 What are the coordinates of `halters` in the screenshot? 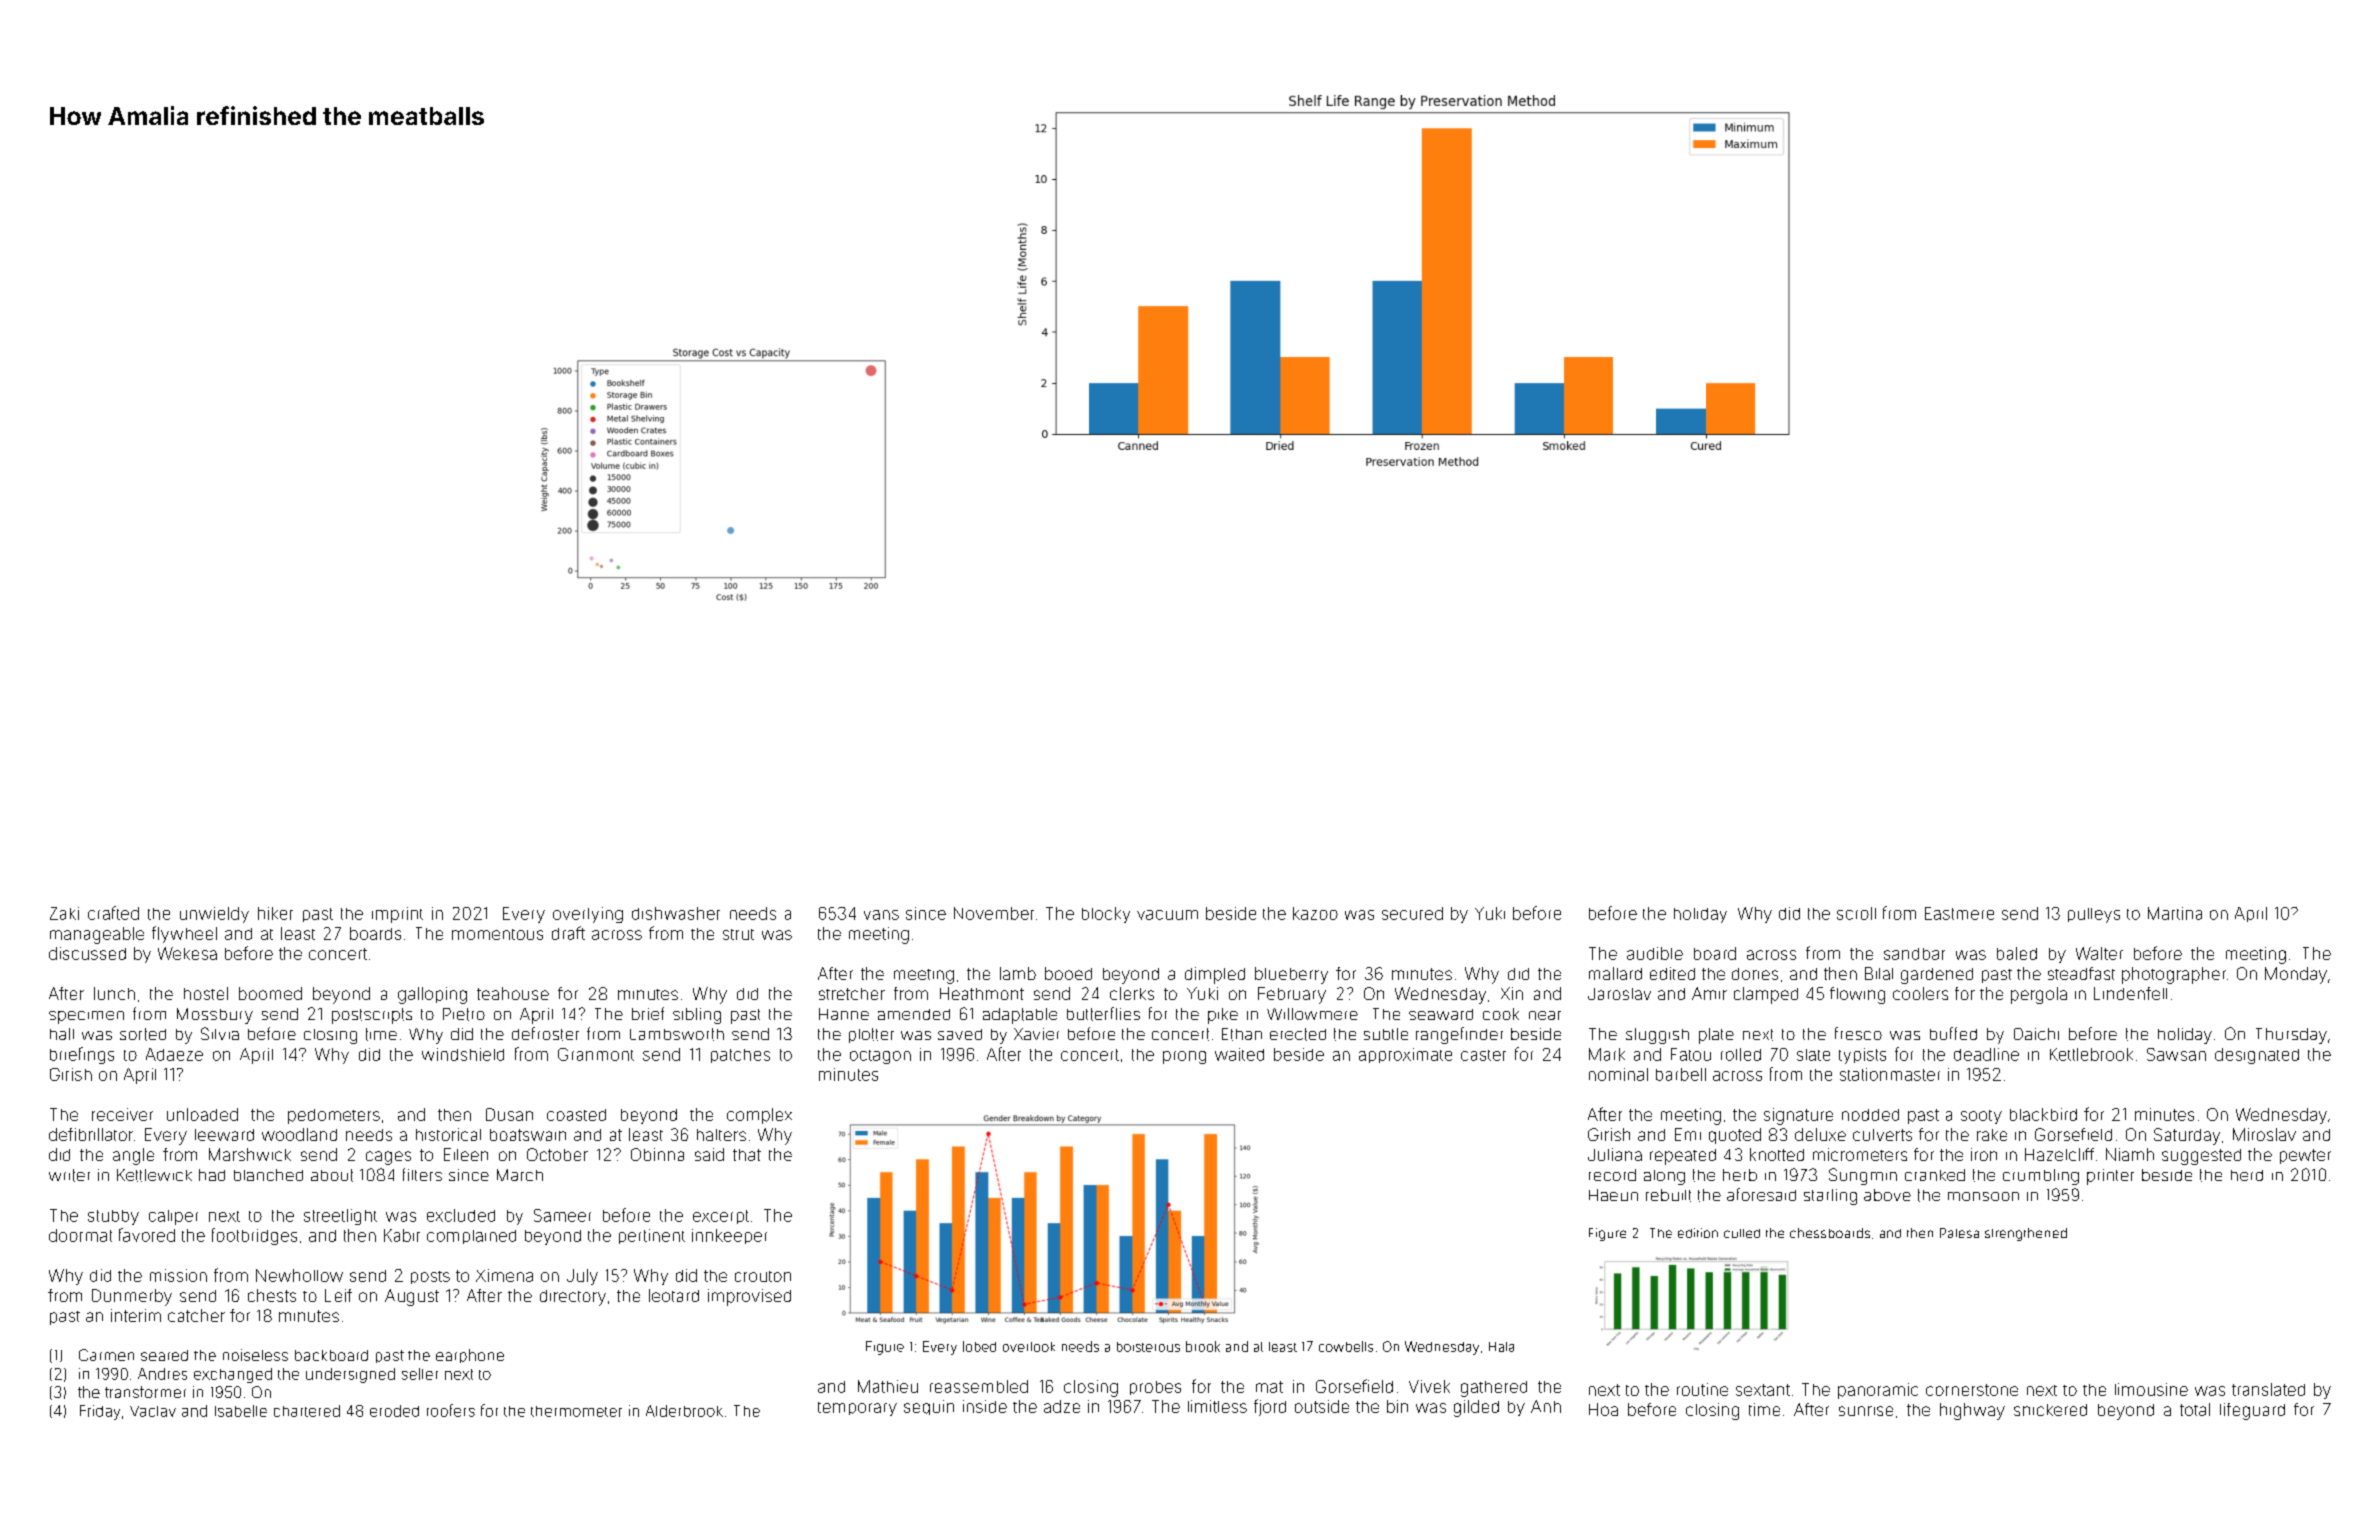 It's located at (721, 1135).
